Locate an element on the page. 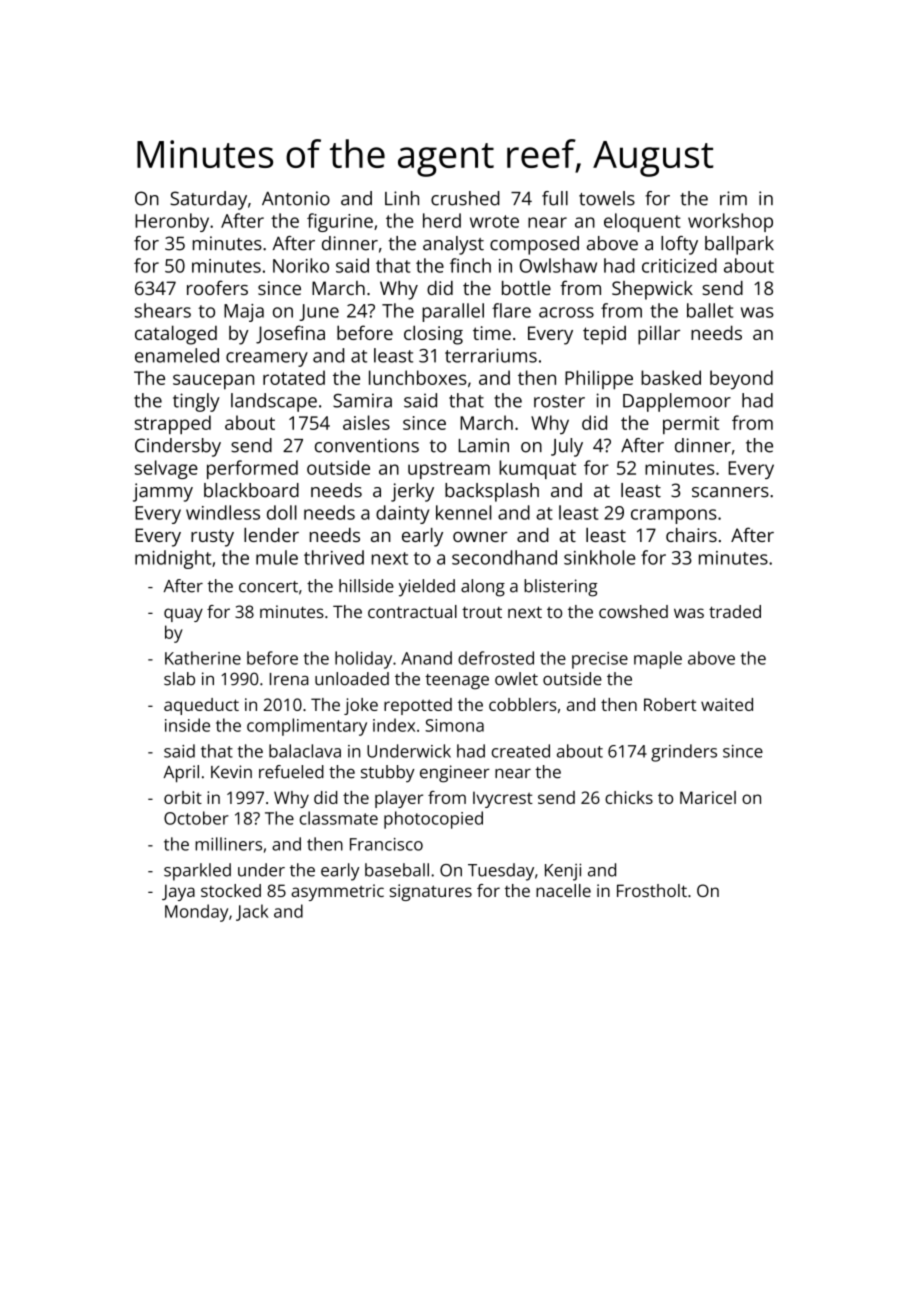 The image size is (908, 1316). midnight is located at coordinates (173, 559).
